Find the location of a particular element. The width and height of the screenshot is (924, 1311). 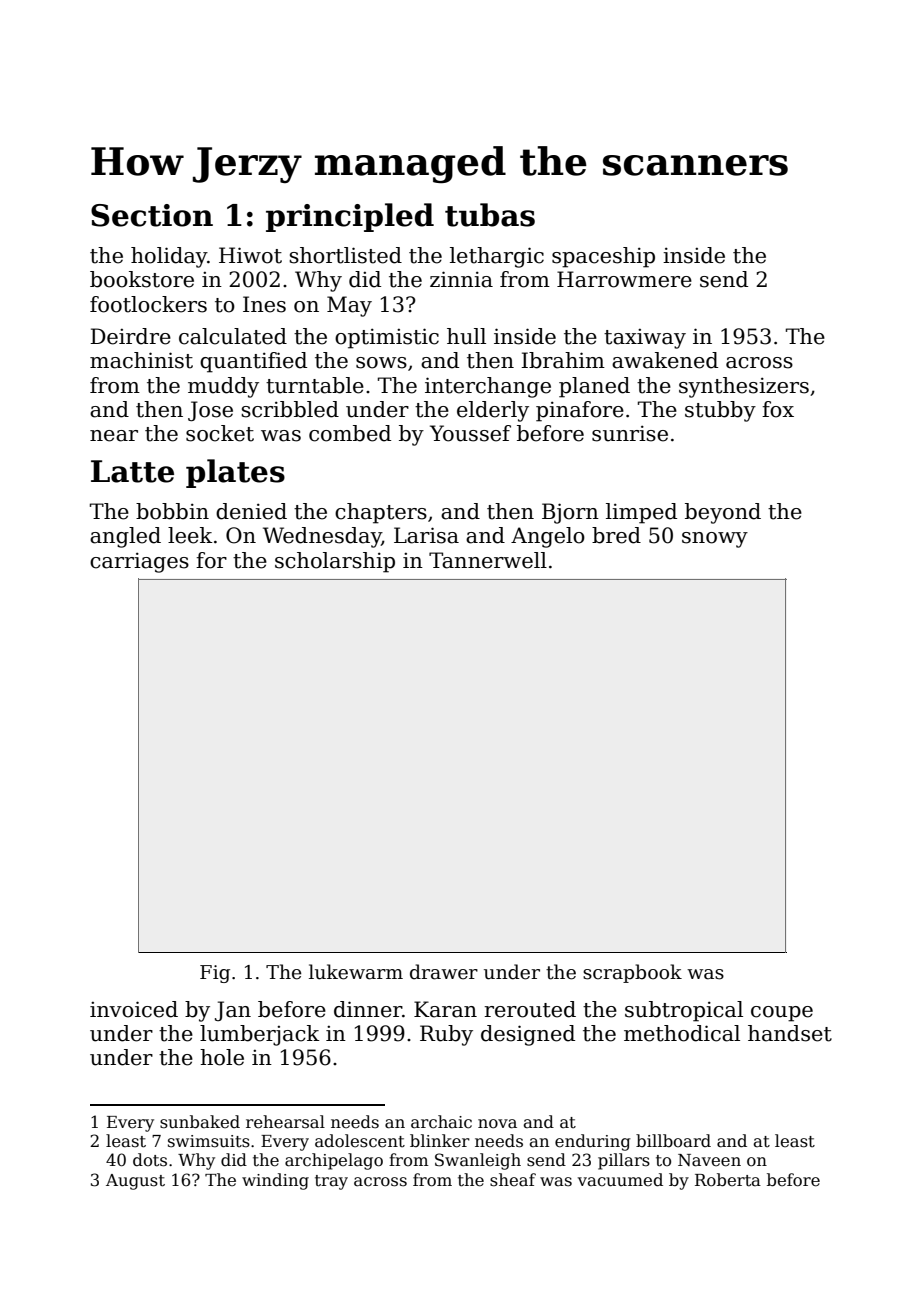

May is located at coordinates (349, 306).
